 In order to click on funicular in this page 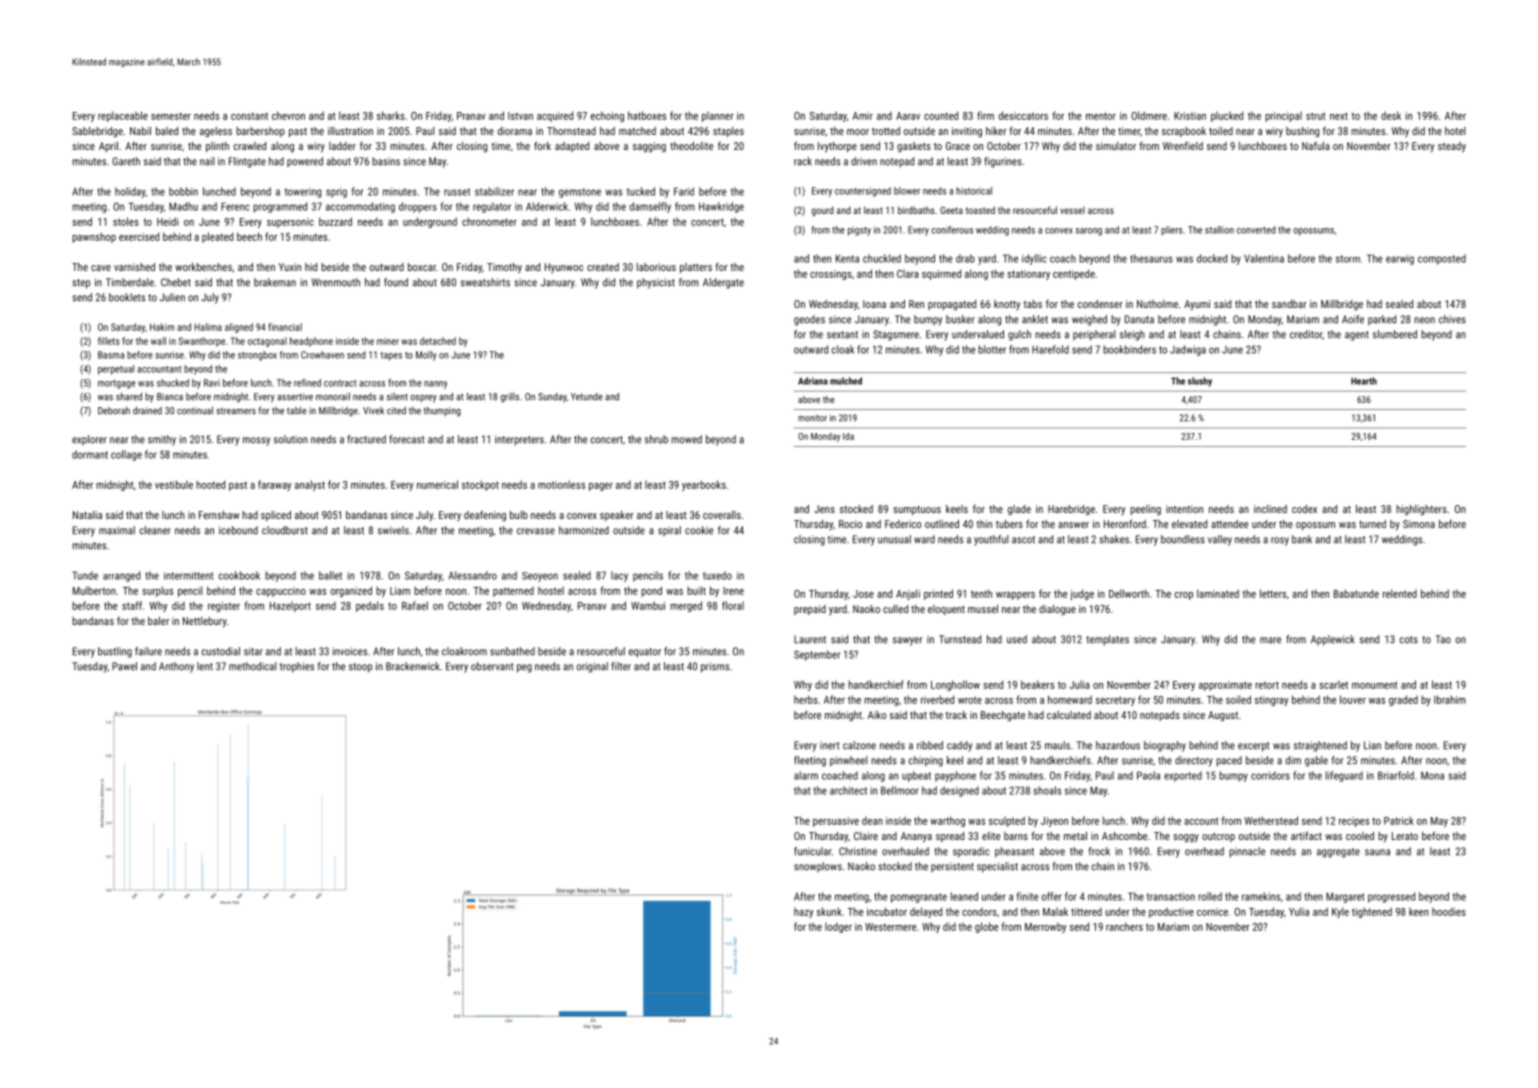, I will do `click(813, 851)`.
